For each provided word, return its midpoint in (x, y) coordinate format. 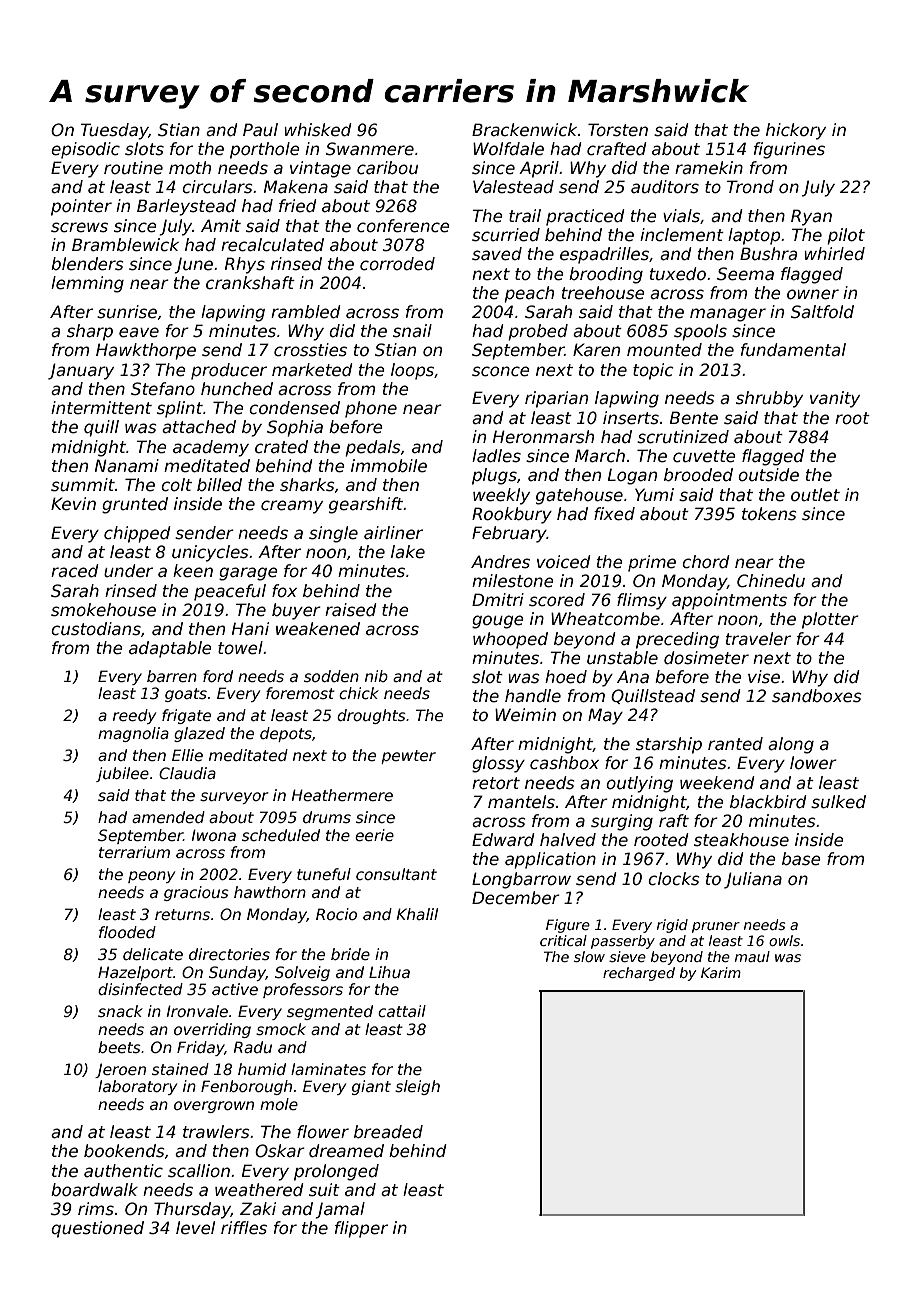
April (539, 169)
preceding (677, 640)
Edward (503, 840)
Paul (260, 129)
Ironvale (197, 1011)
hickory (796, 131)
